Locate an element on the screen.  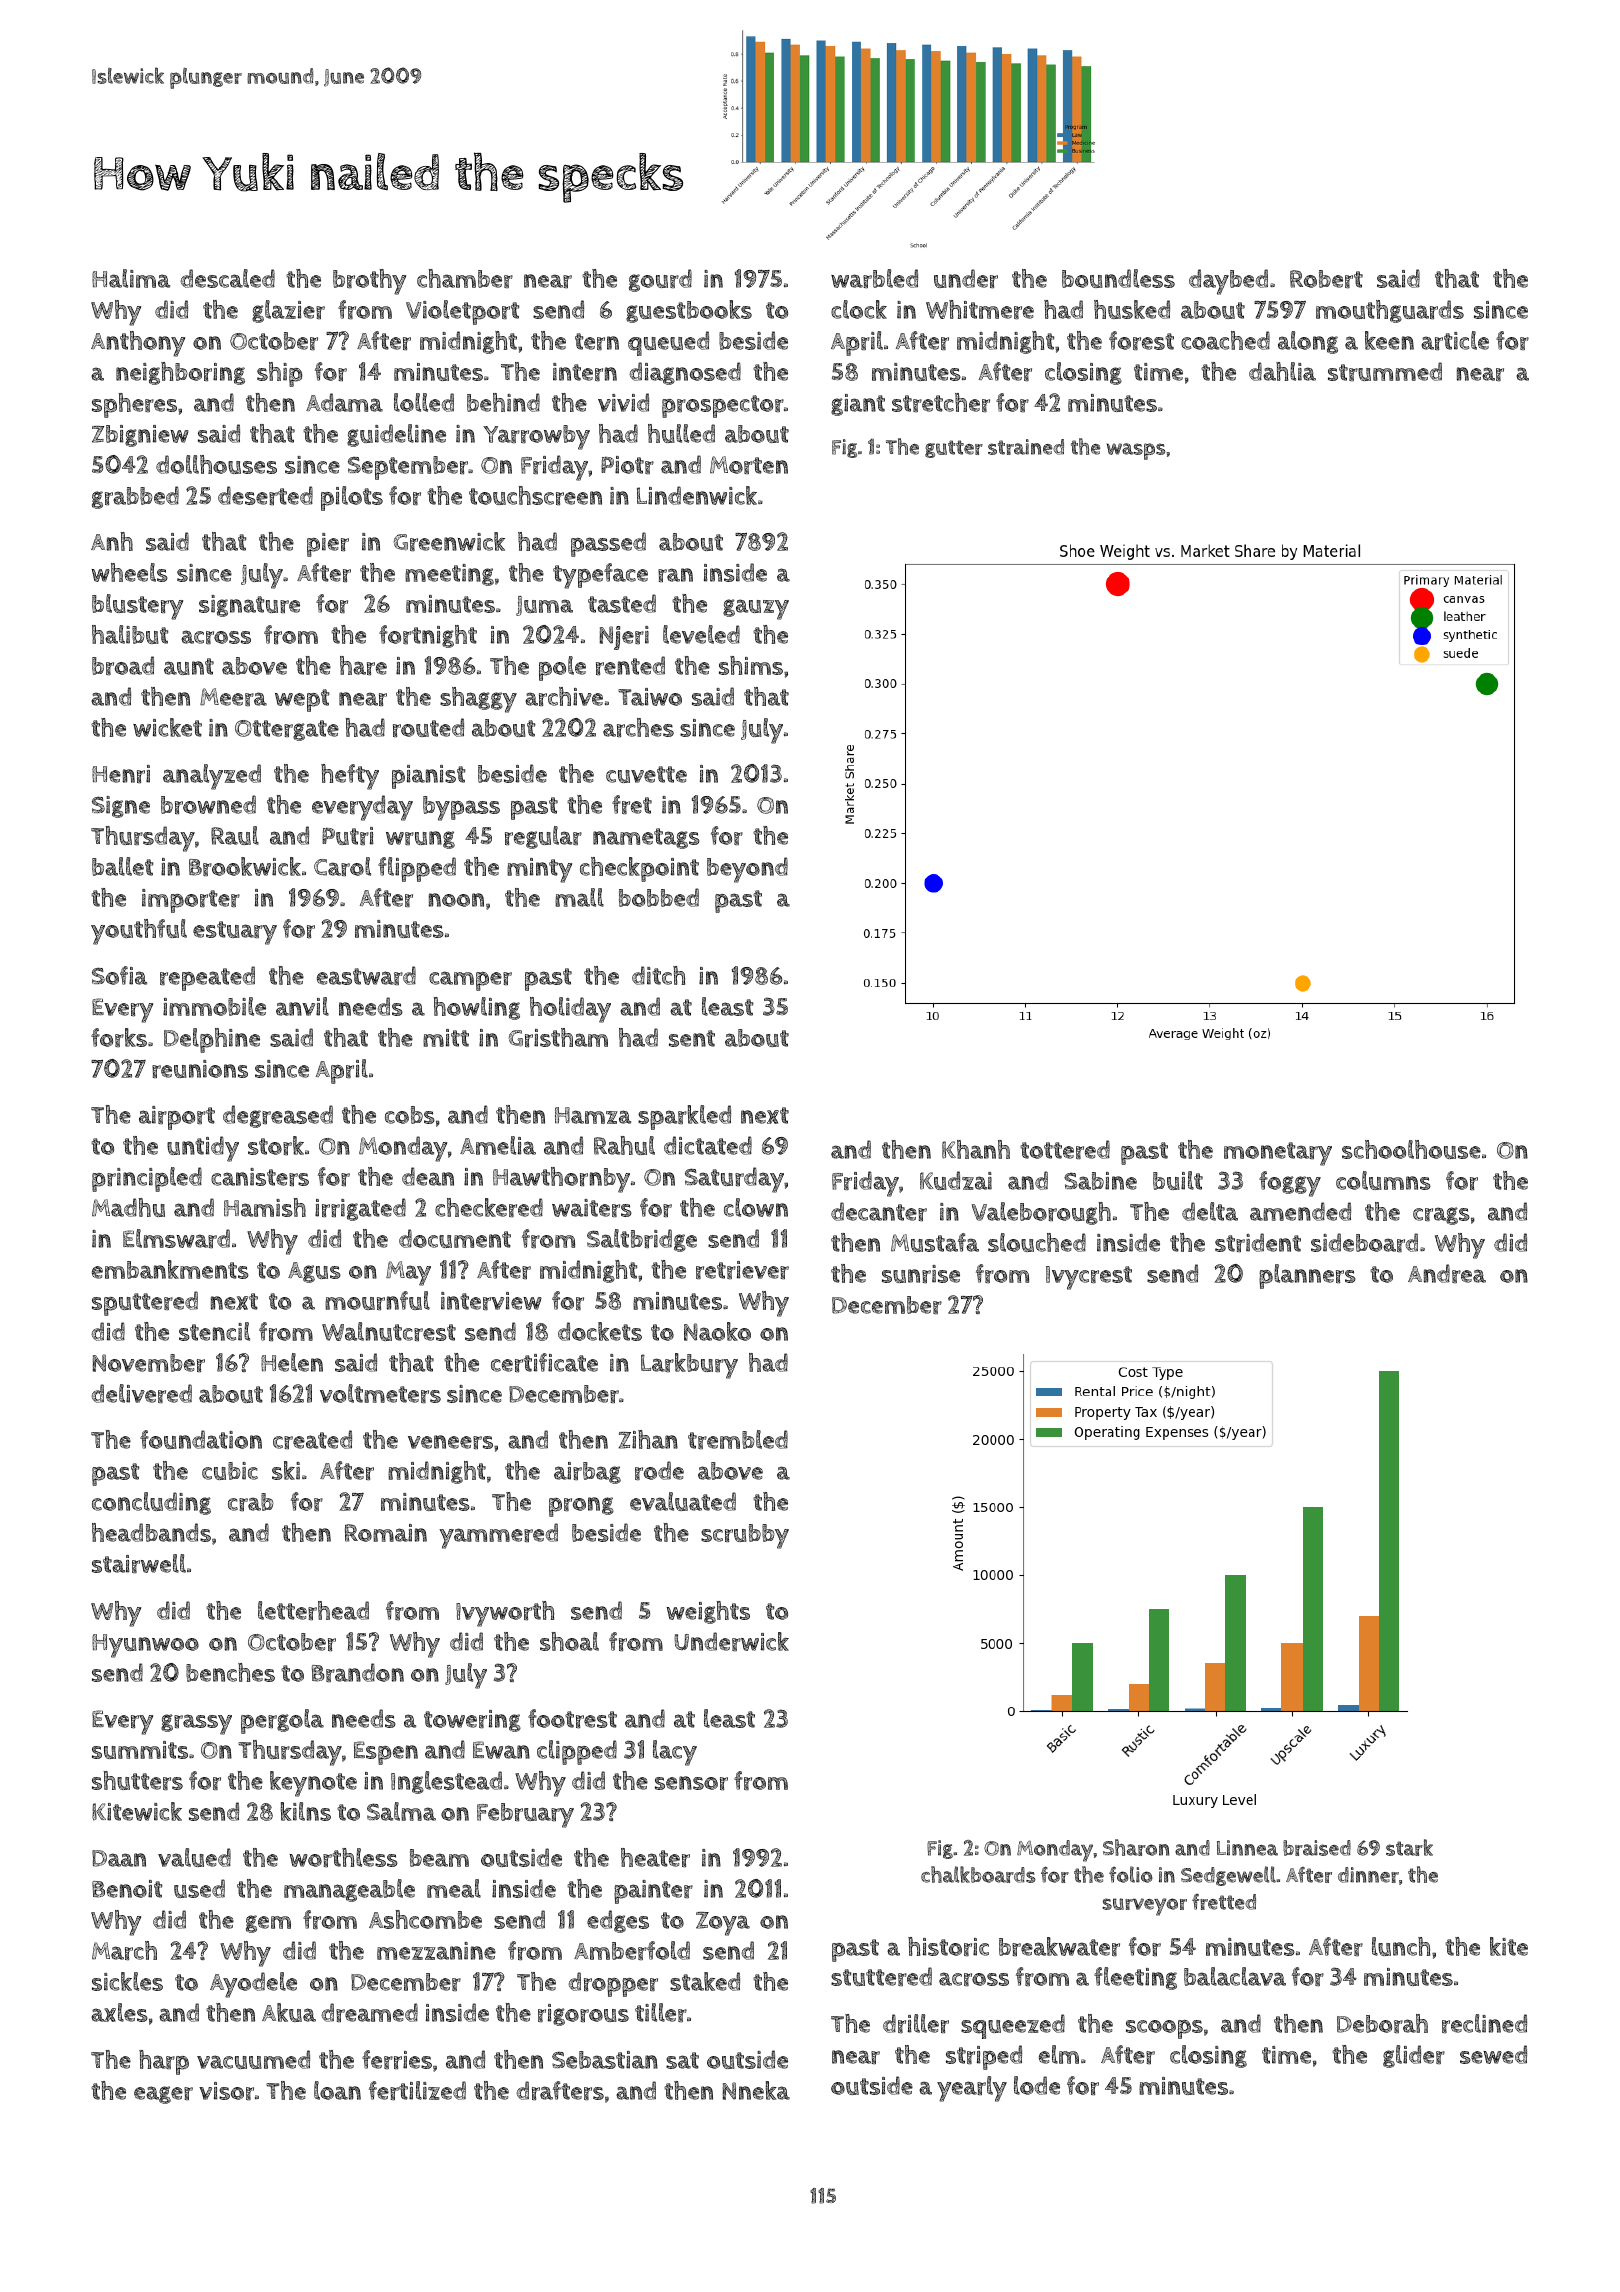
arches is located at coordinates (638, 727).
